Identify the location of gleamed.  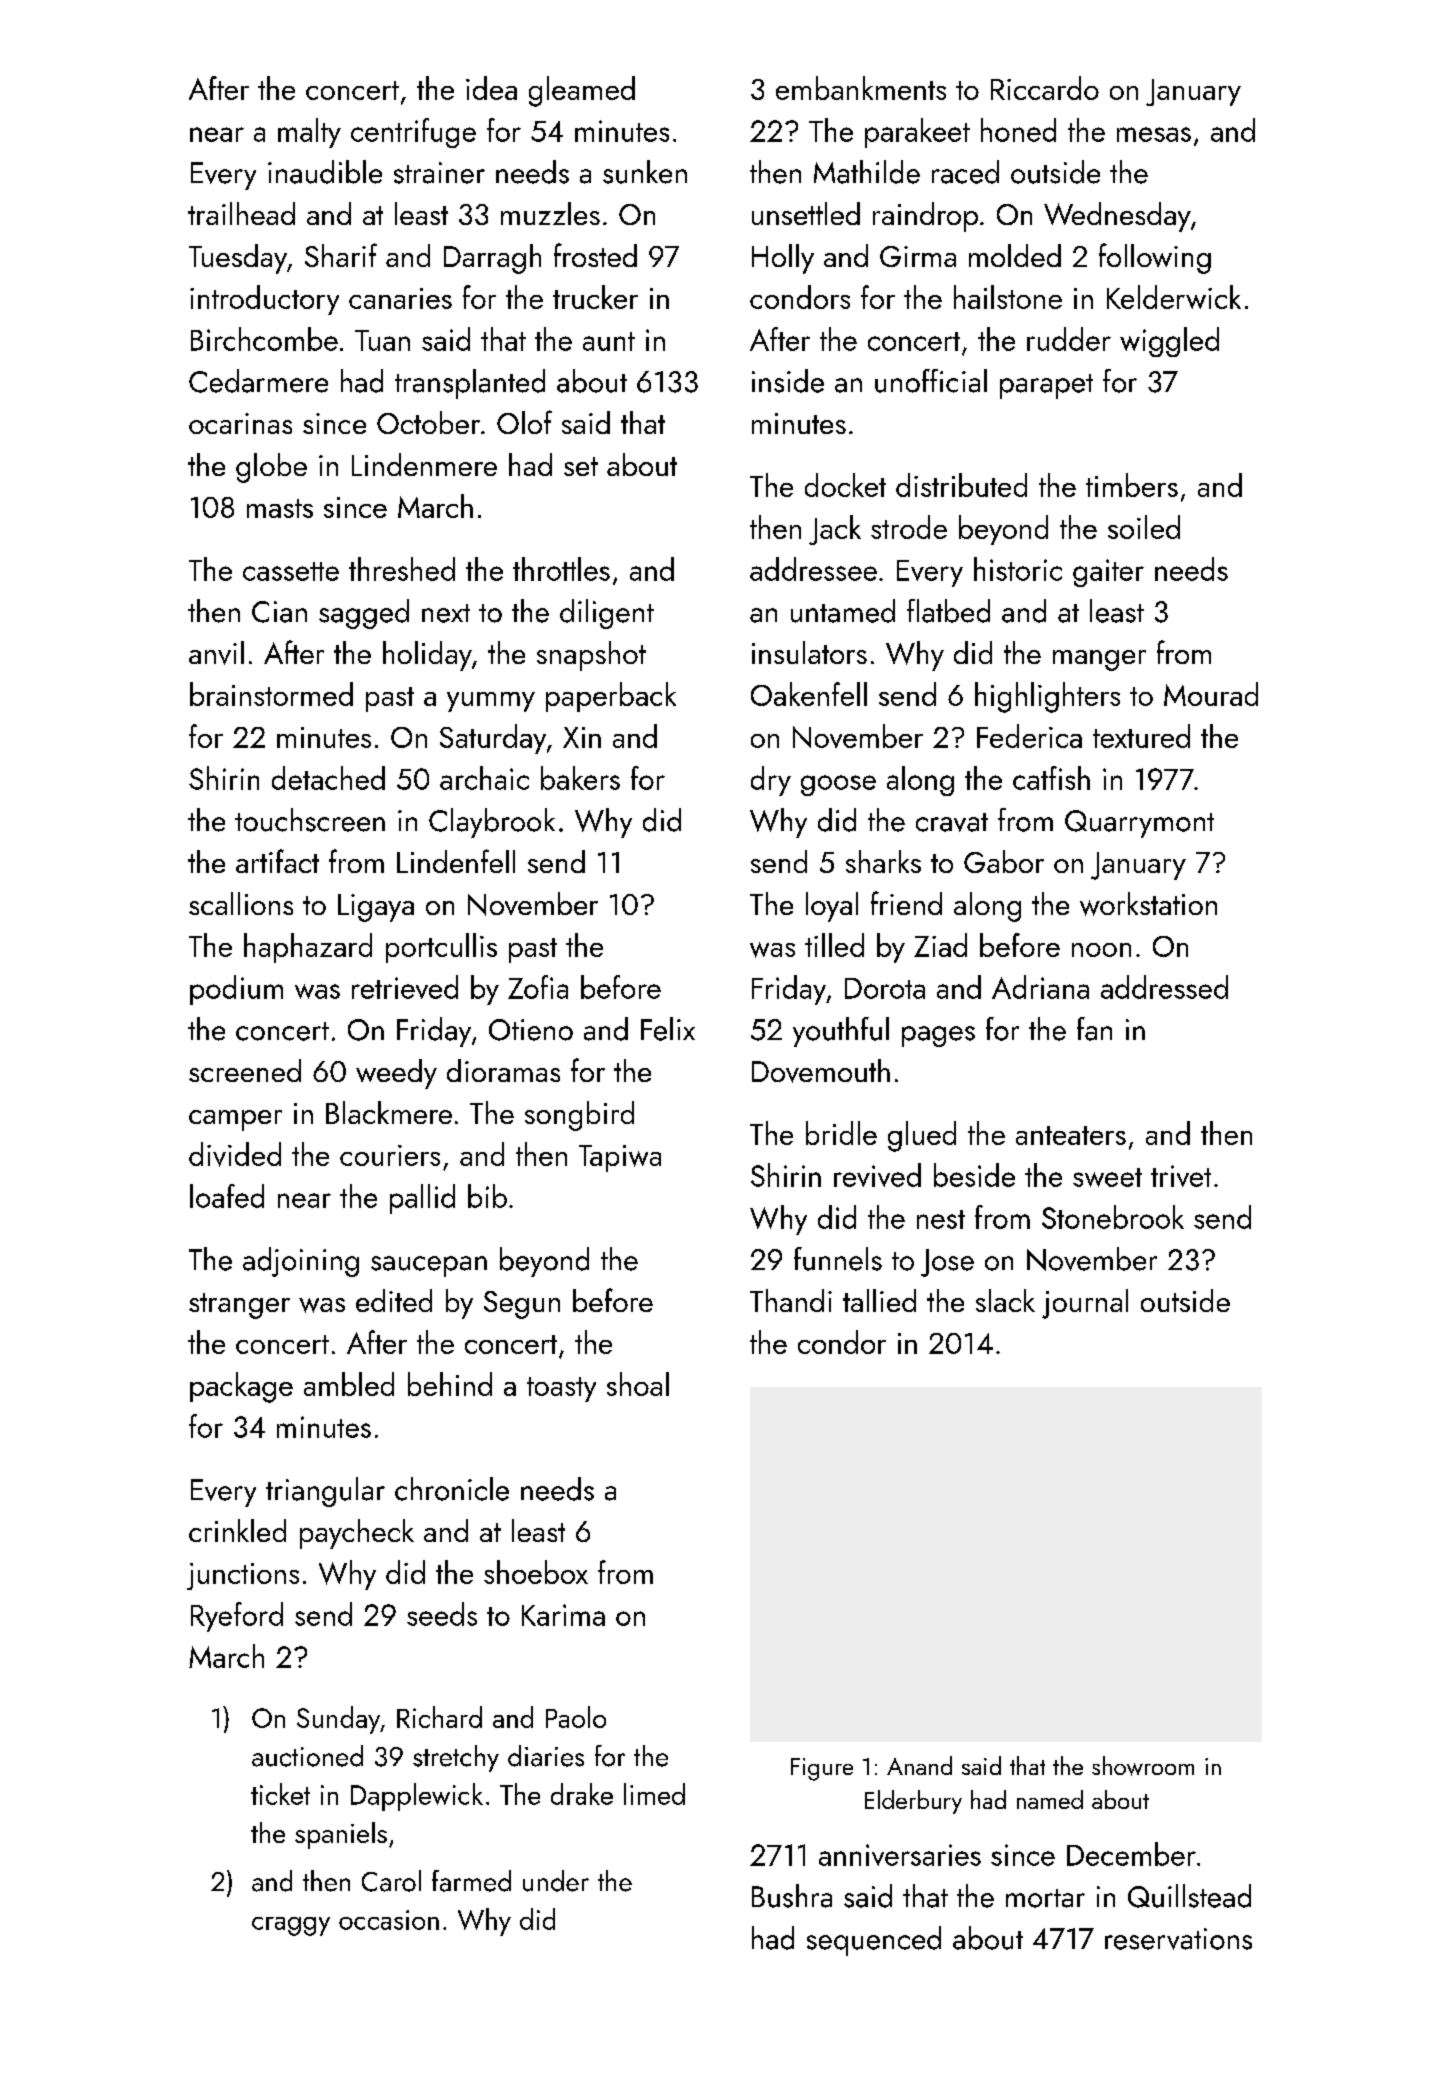
(582, 91).
